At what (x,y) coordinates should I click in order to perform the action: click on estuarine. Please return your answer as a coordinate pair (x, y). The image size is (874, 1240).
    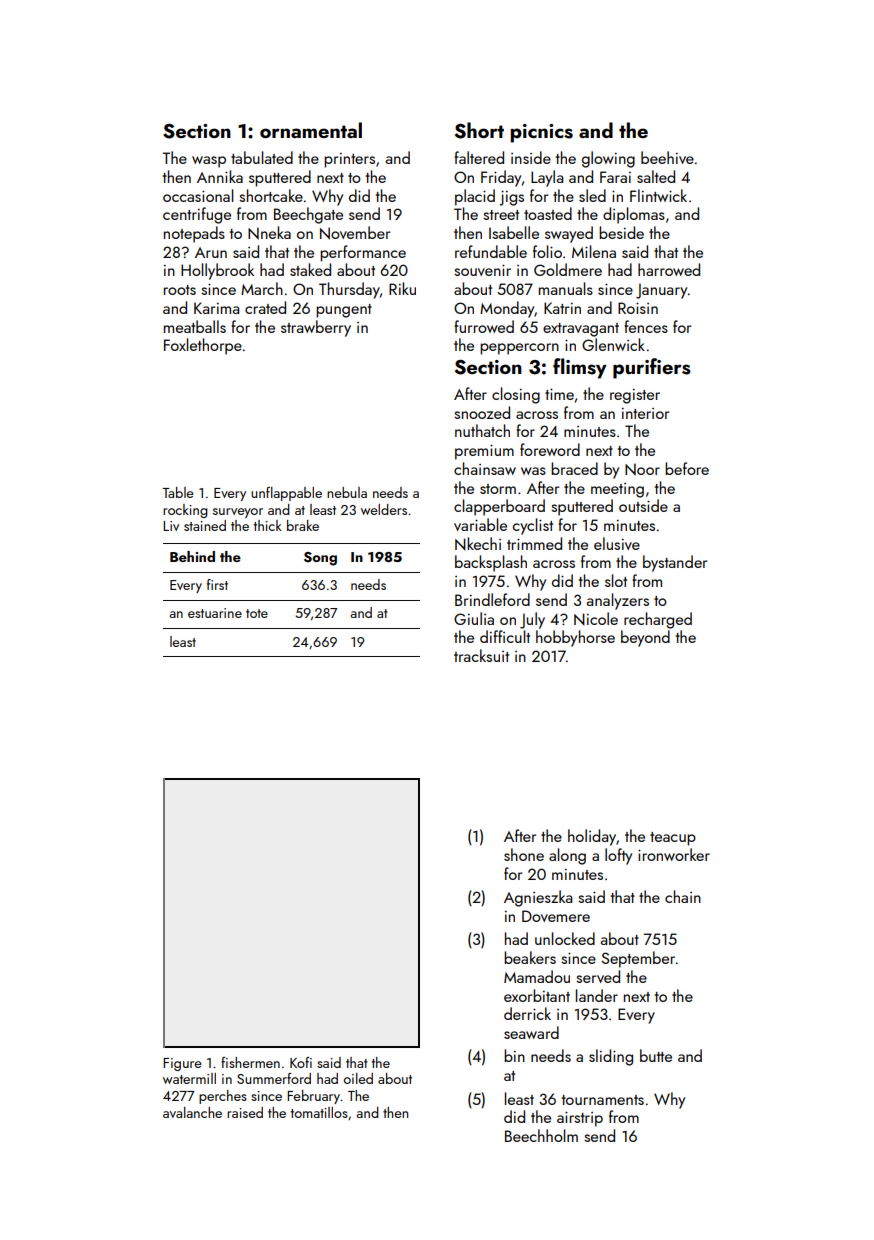
    Looking at the image, I should click on (215, 613).
